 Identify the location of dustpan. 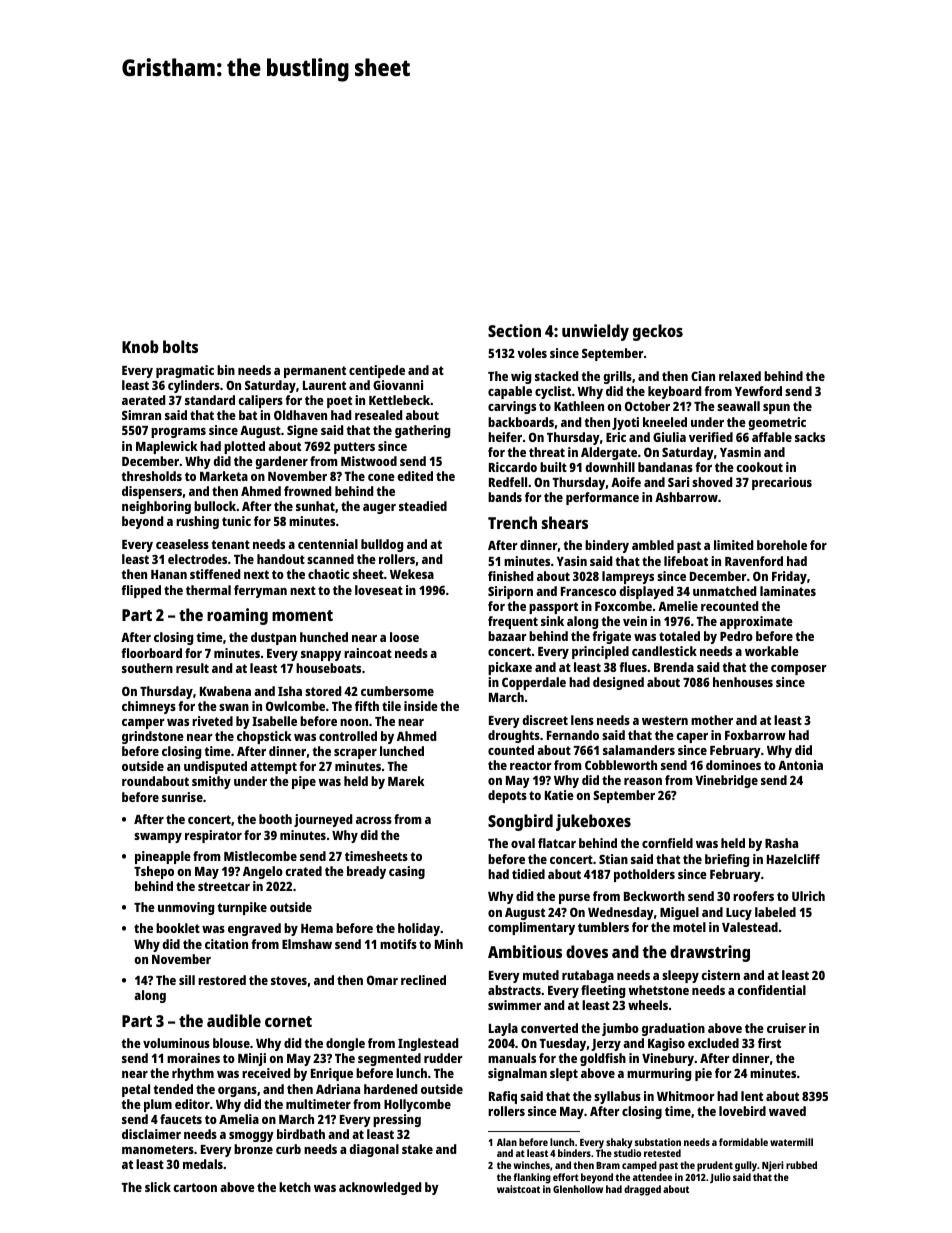
(273, 638).
